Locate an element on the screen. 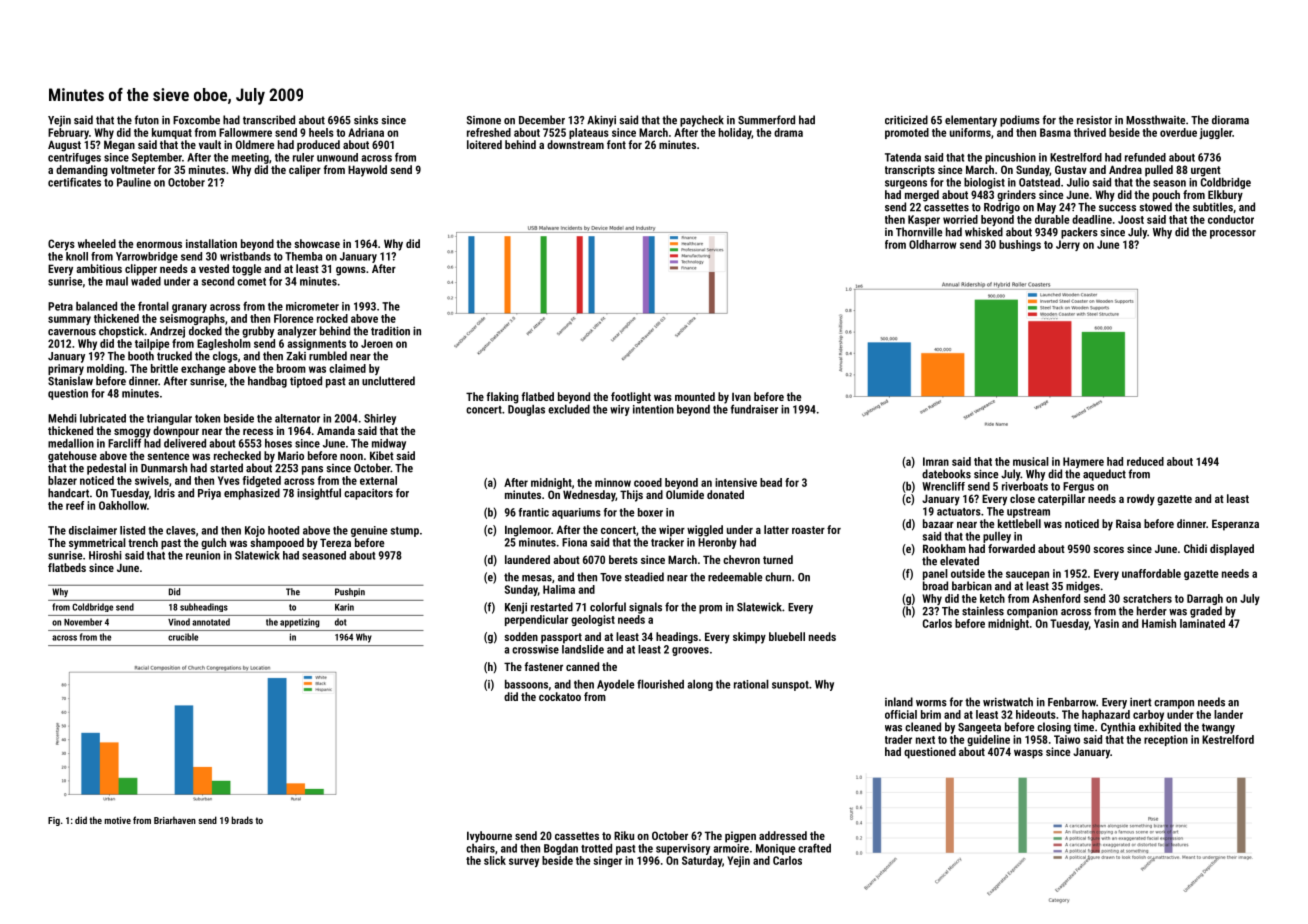 This screenshot has width=1308, height=924. reef is located at coordinates (75, 505).
